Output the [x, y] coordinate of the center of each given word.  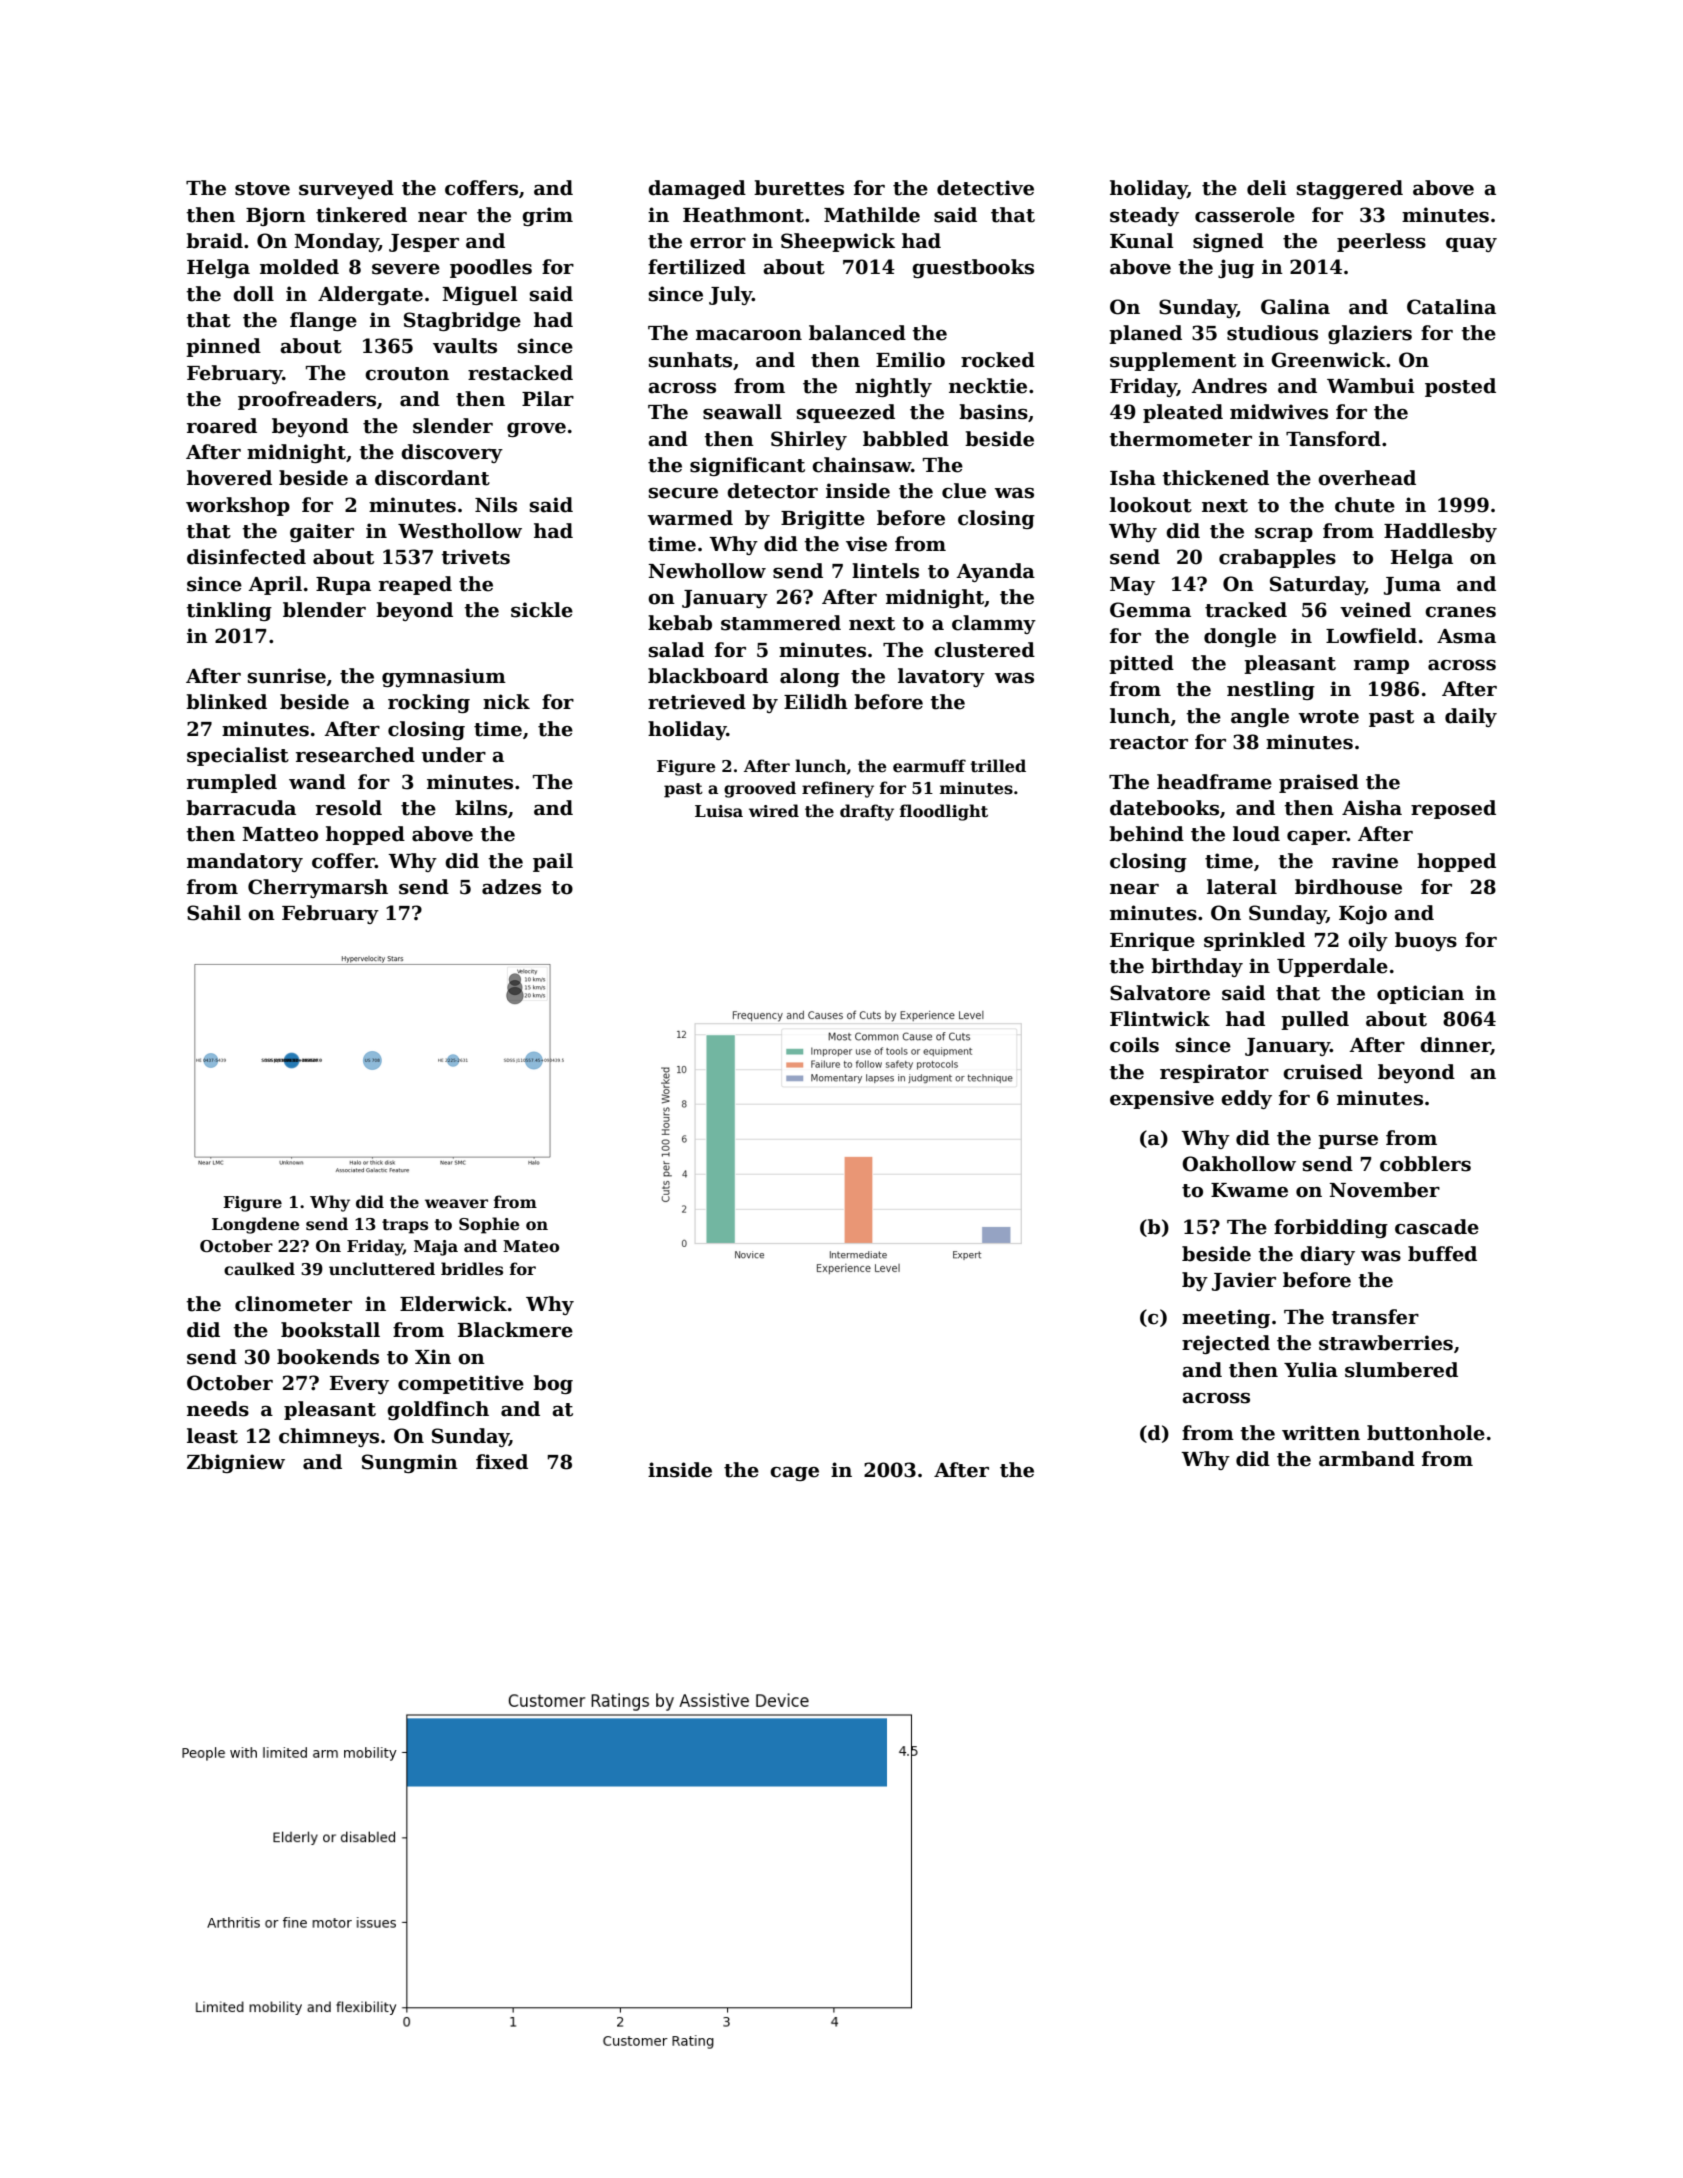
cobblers [1425, 1164]
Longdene [256, 1225]
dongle [1240, 637]
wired [774, 811]
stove [262, 189]
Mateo [531, 1246]
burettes [799, 188]
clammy [994, 624]
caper [1317, 838]
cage [794, 1473]
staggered [1350, 189]
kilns [481, 808]
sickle [542, 610]
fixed [502, 1462]
